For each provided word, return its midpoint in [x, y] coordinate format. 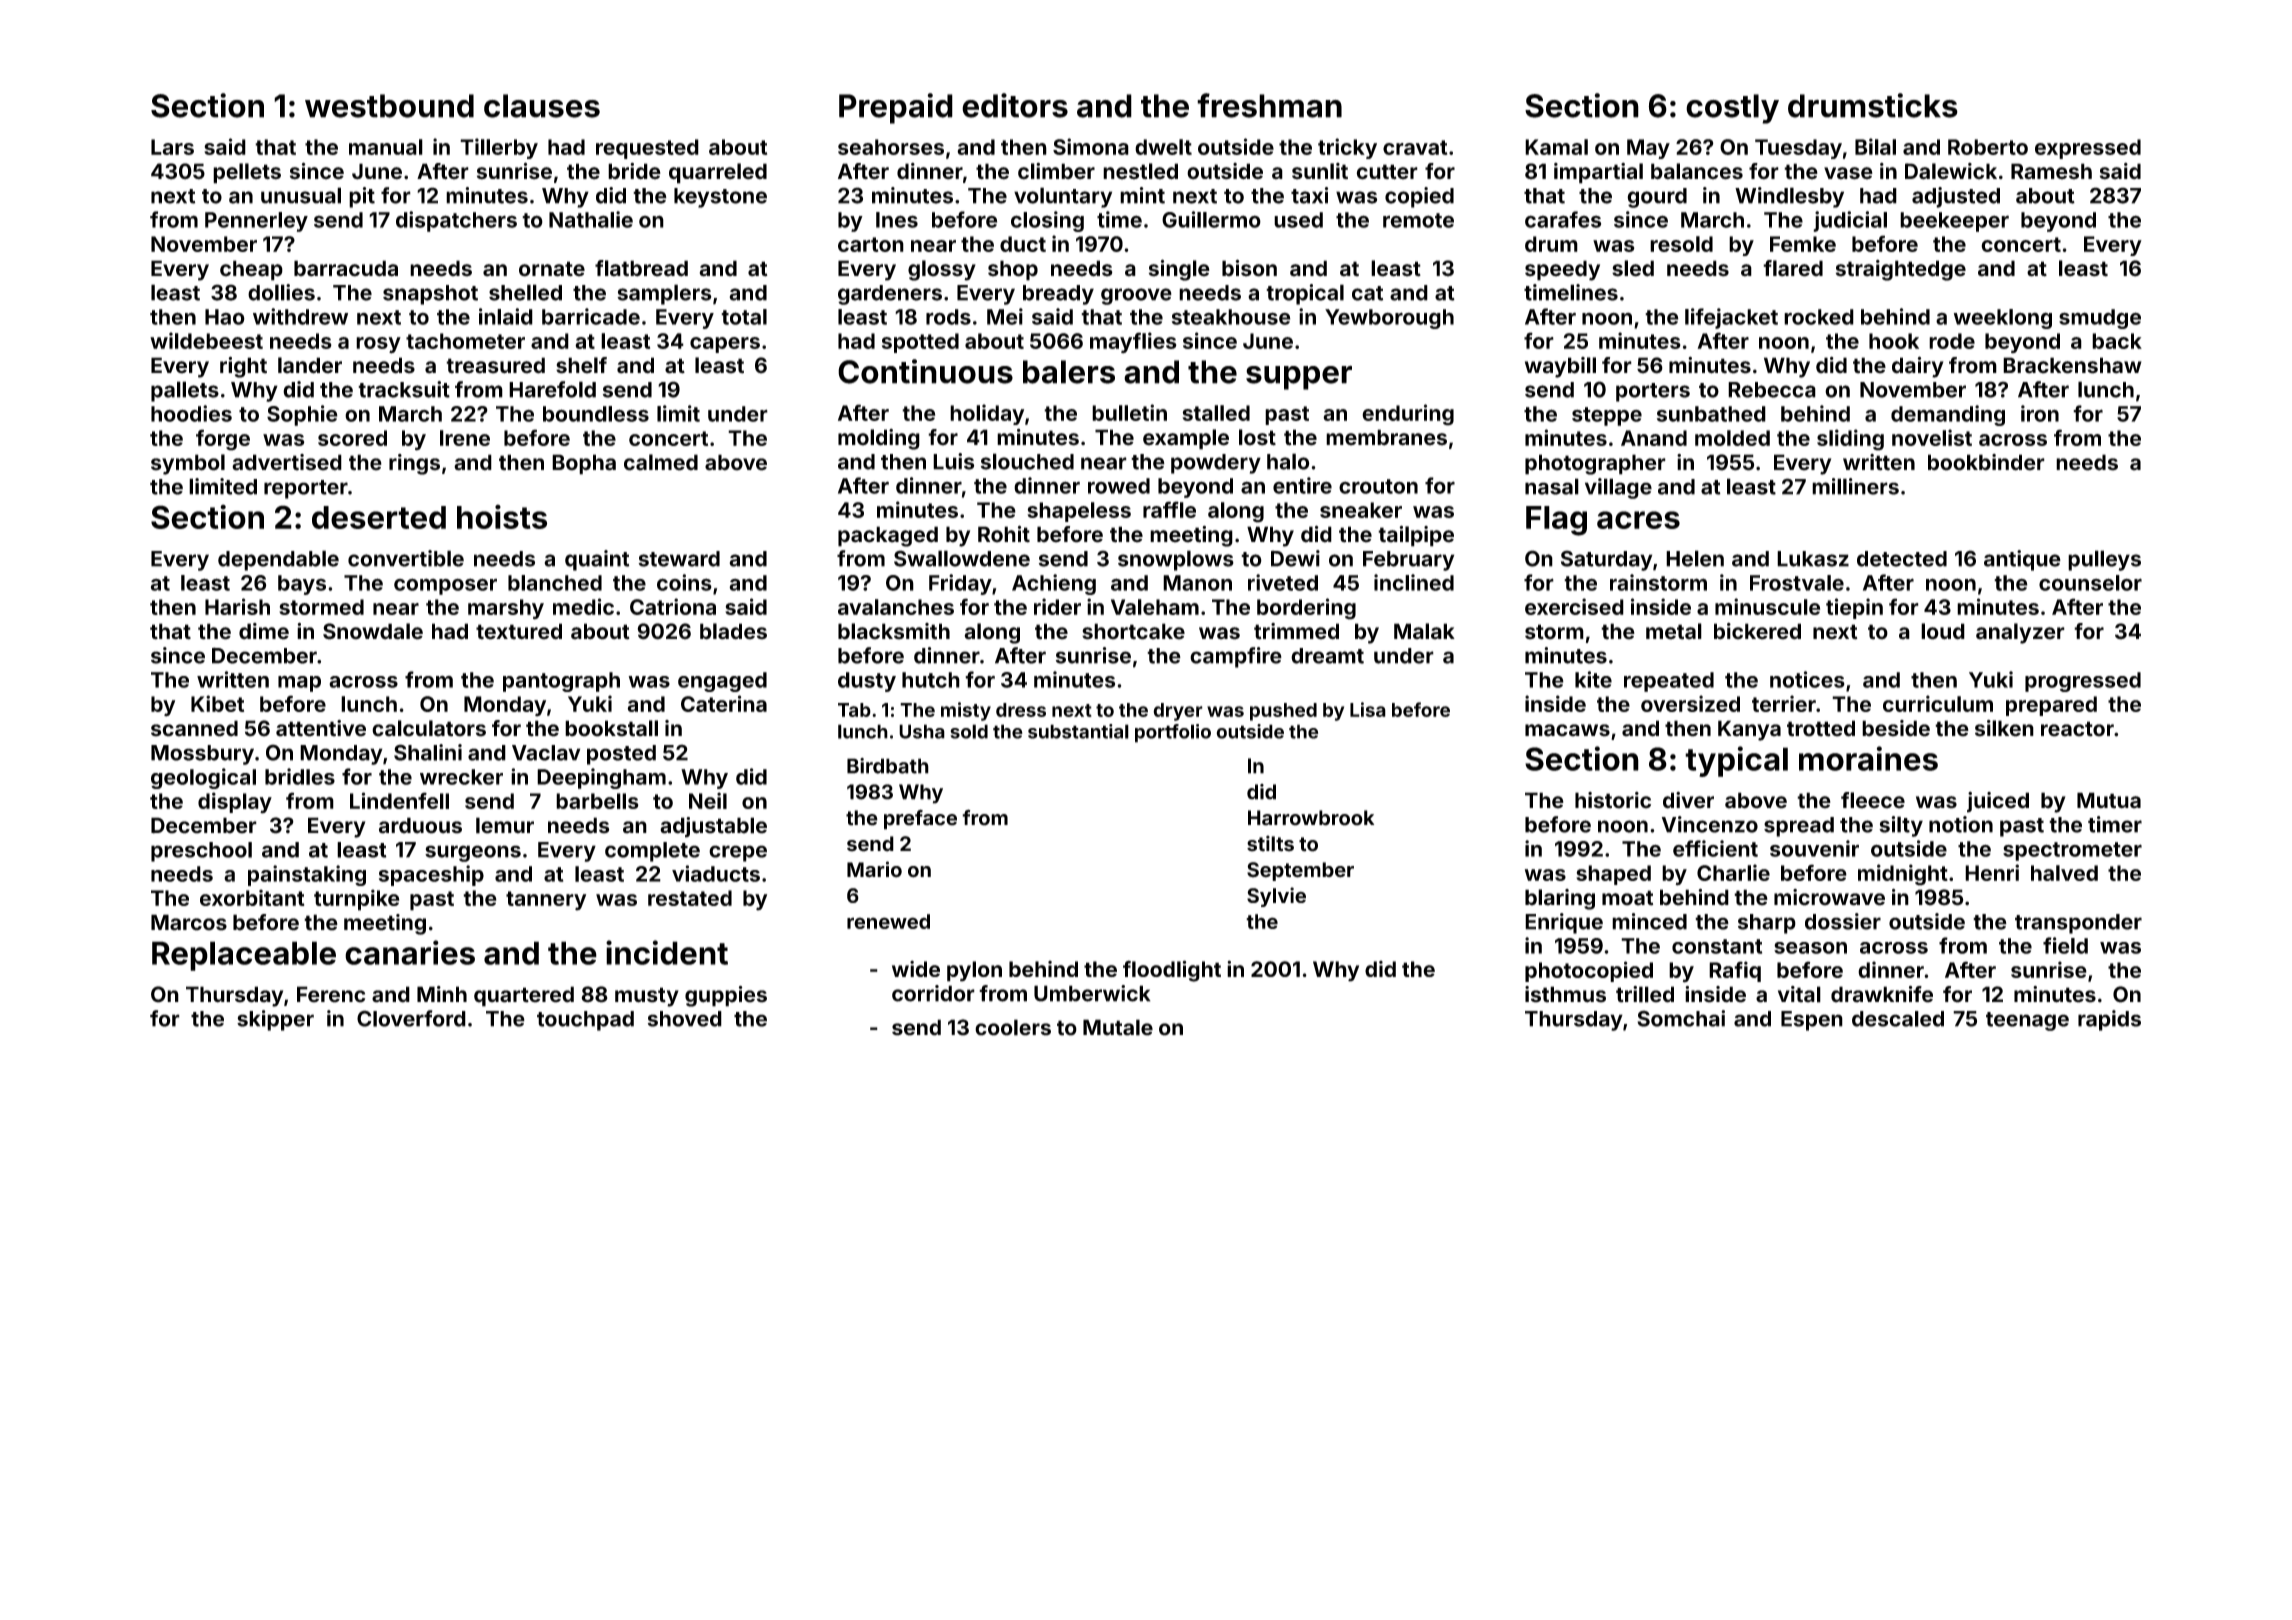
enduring [1408, 415]
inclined [1414, 582]
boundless [596, 414]
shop [1013, 270]
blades [733, 631]
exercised [1574, 606]
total [744, 317]
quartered [524, 996]
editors [1015, 105]
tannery [546, 901]
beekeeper [1954, 222]
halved [2064, 873]
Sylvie [1276, 897]
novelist [1932, 437]
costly [1732, 109]
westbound [389, 106]
